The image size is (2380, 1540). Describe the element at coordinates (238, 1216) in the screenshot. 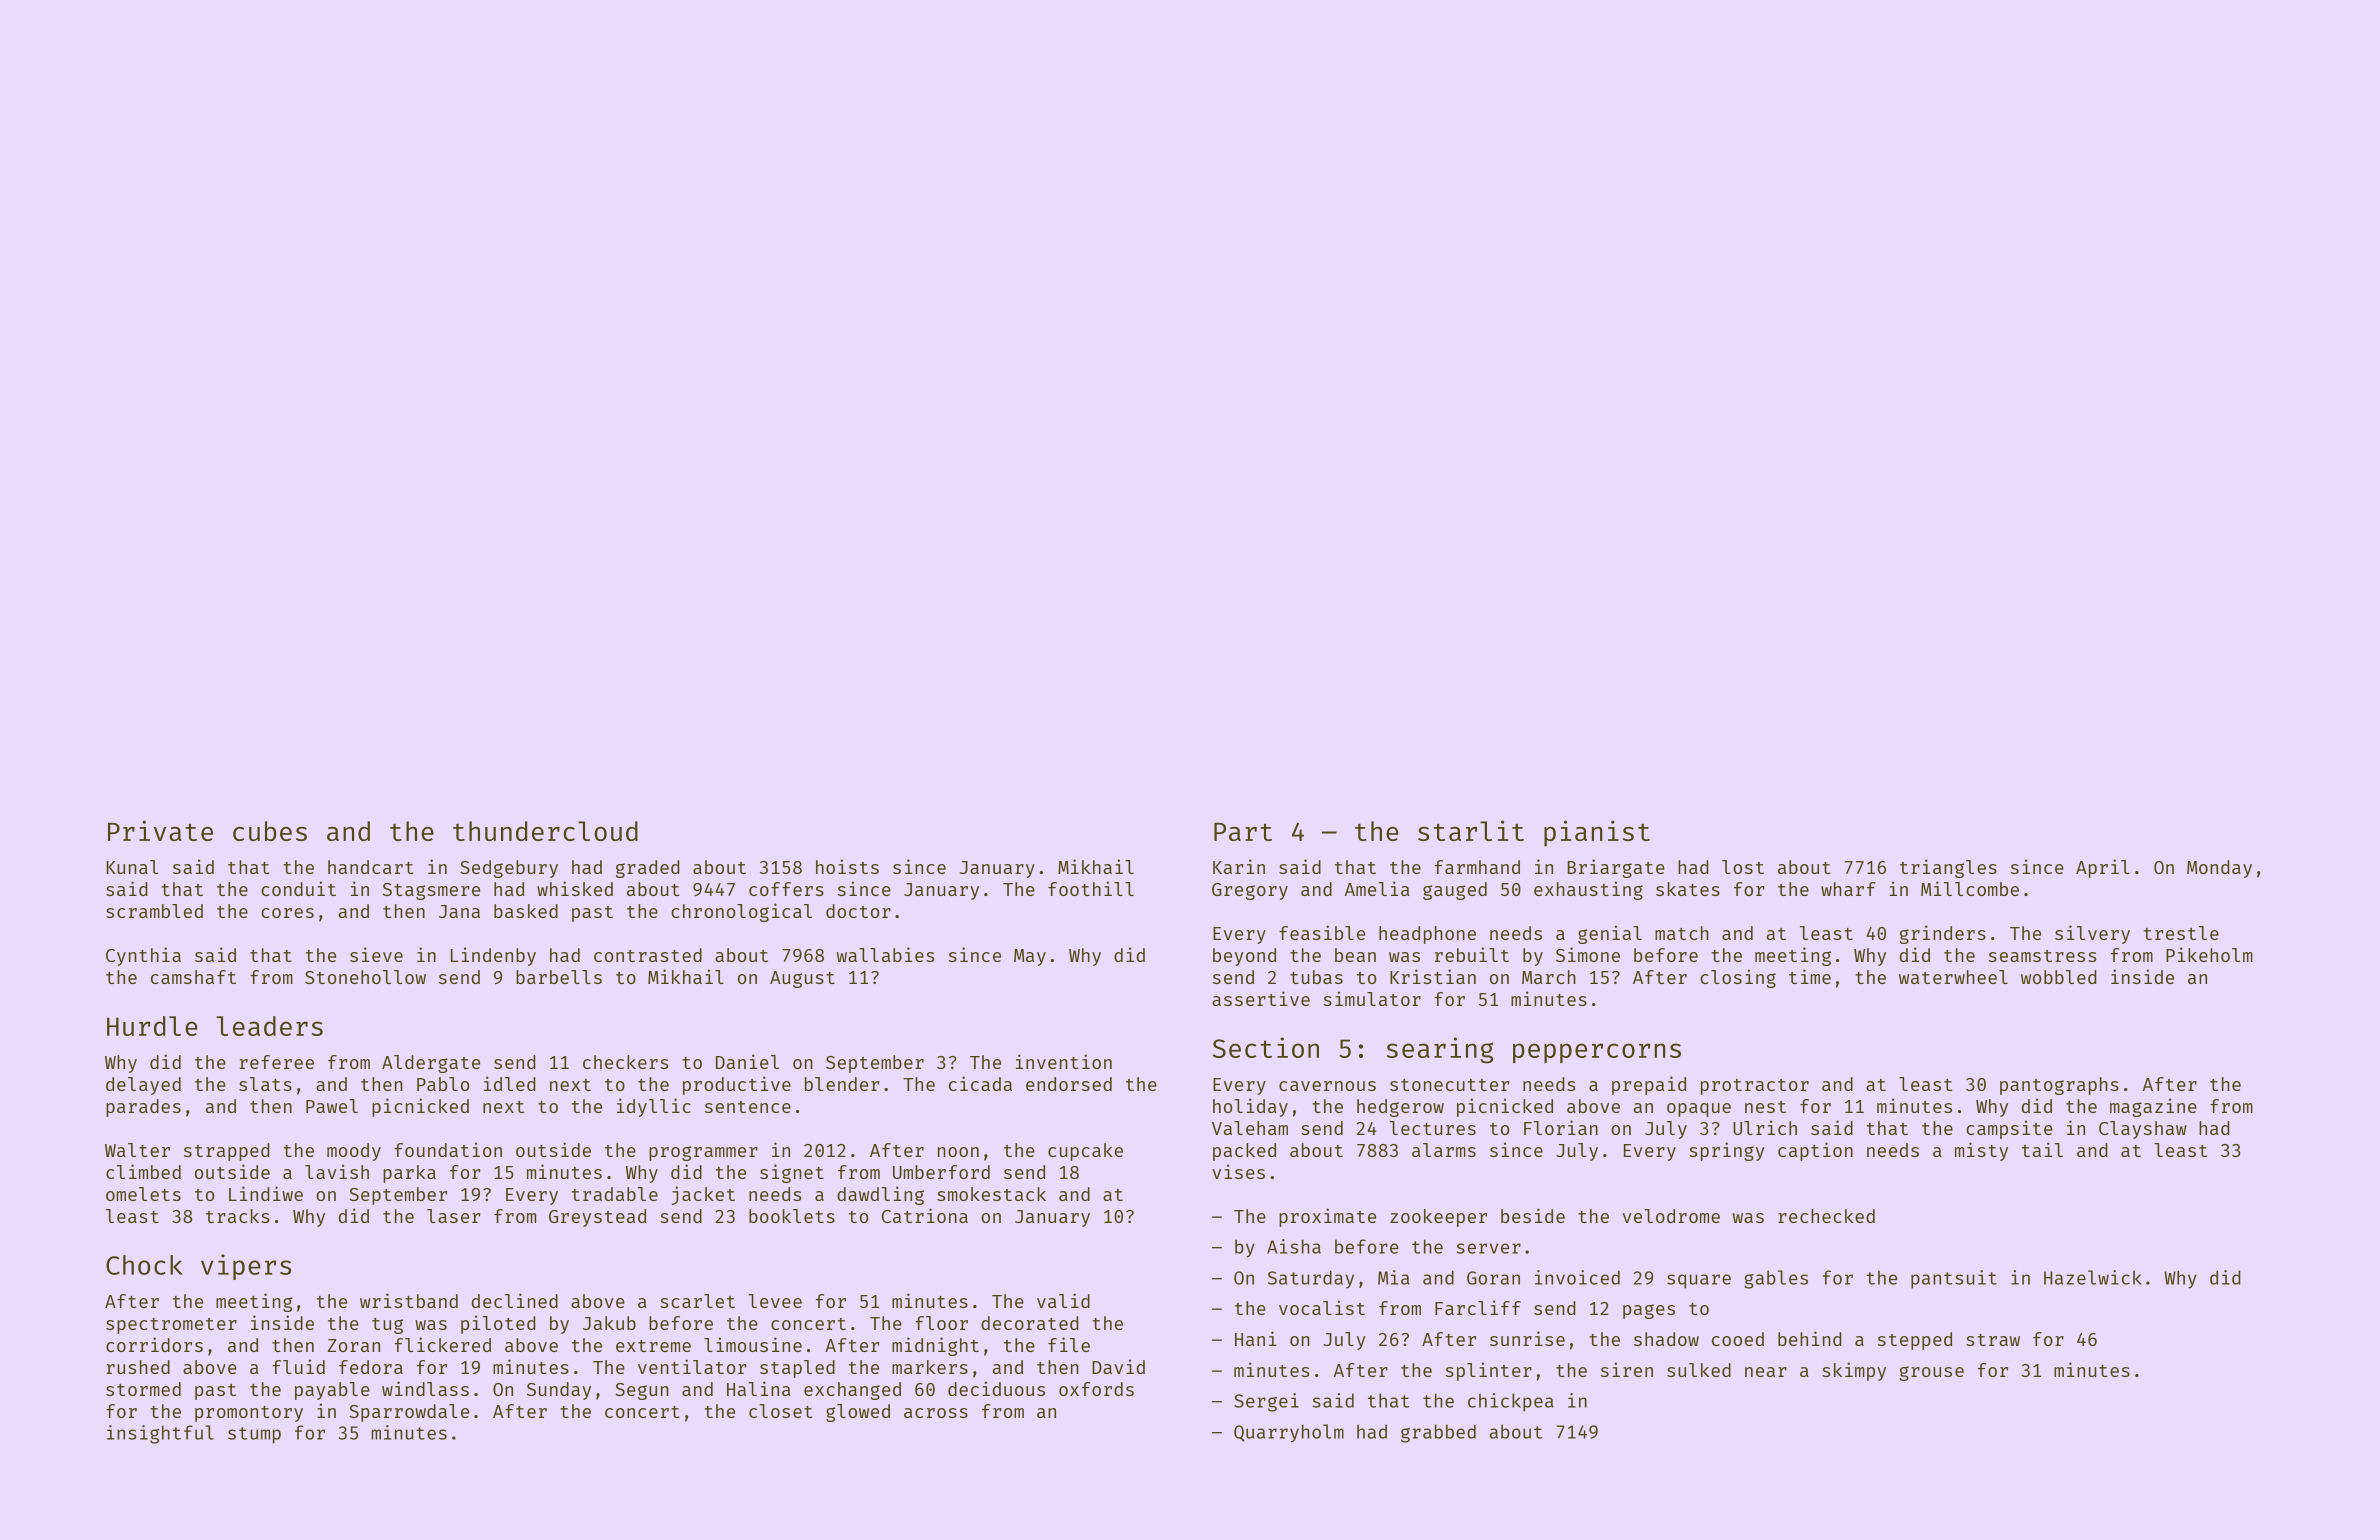

I see `tracks` at that location.
